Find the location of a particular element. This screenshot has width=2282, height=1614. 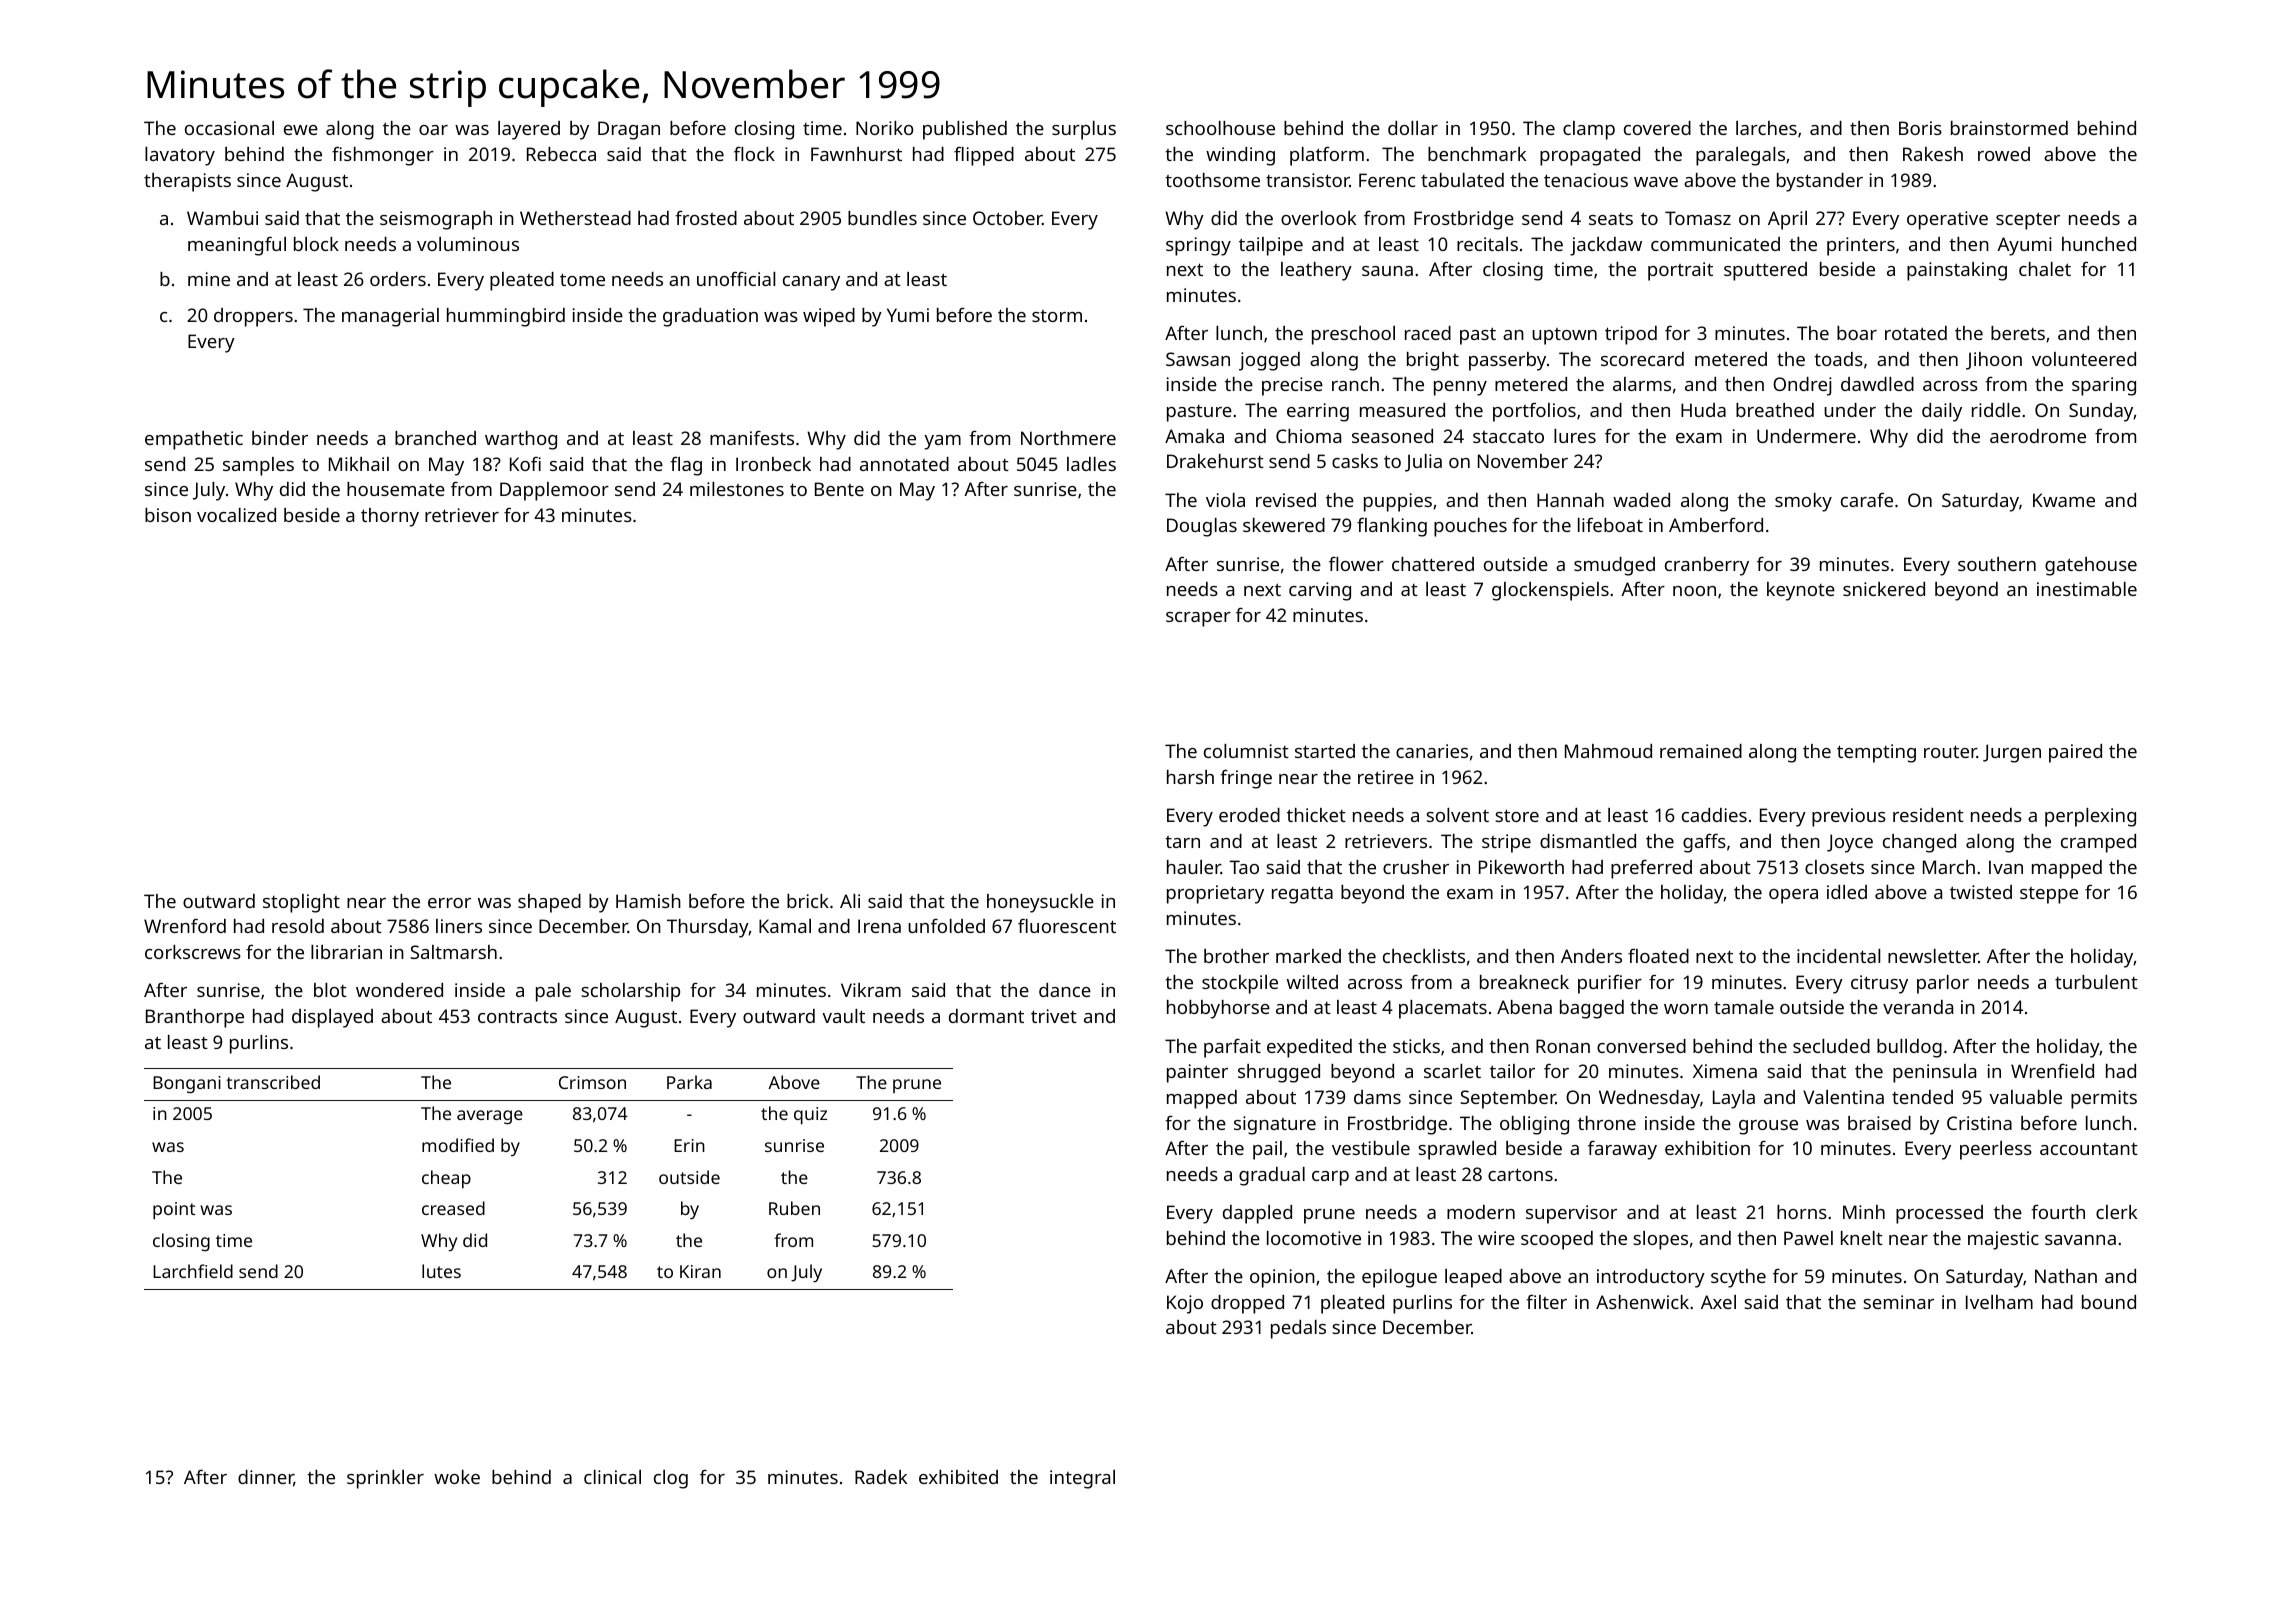

brother is located at coordinates (1236, 956).
